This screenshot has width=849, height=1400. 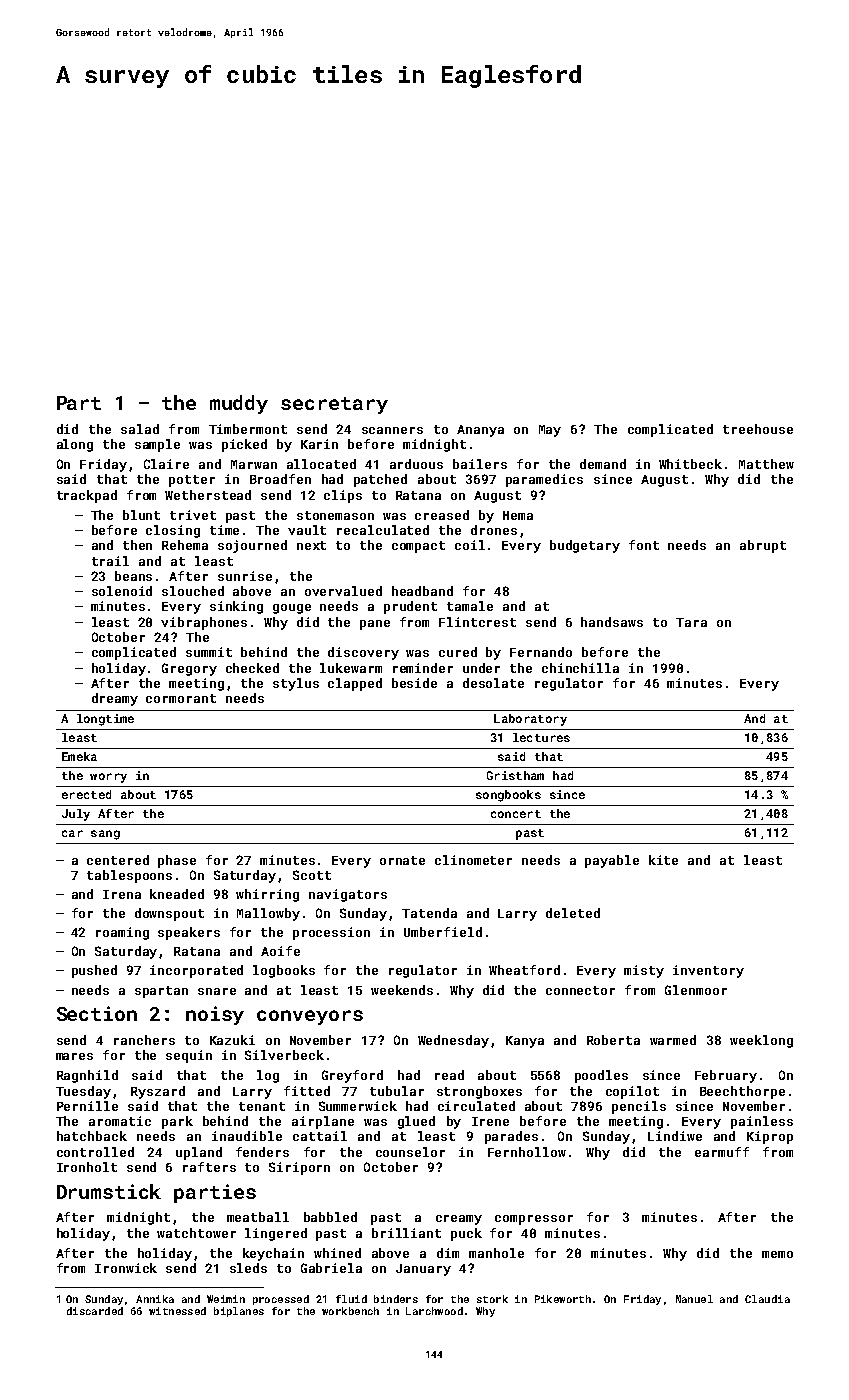 What do you see at coordinates (94, 971) in the screenshot?
I see `pushed` at bounding box center [94, 971].
